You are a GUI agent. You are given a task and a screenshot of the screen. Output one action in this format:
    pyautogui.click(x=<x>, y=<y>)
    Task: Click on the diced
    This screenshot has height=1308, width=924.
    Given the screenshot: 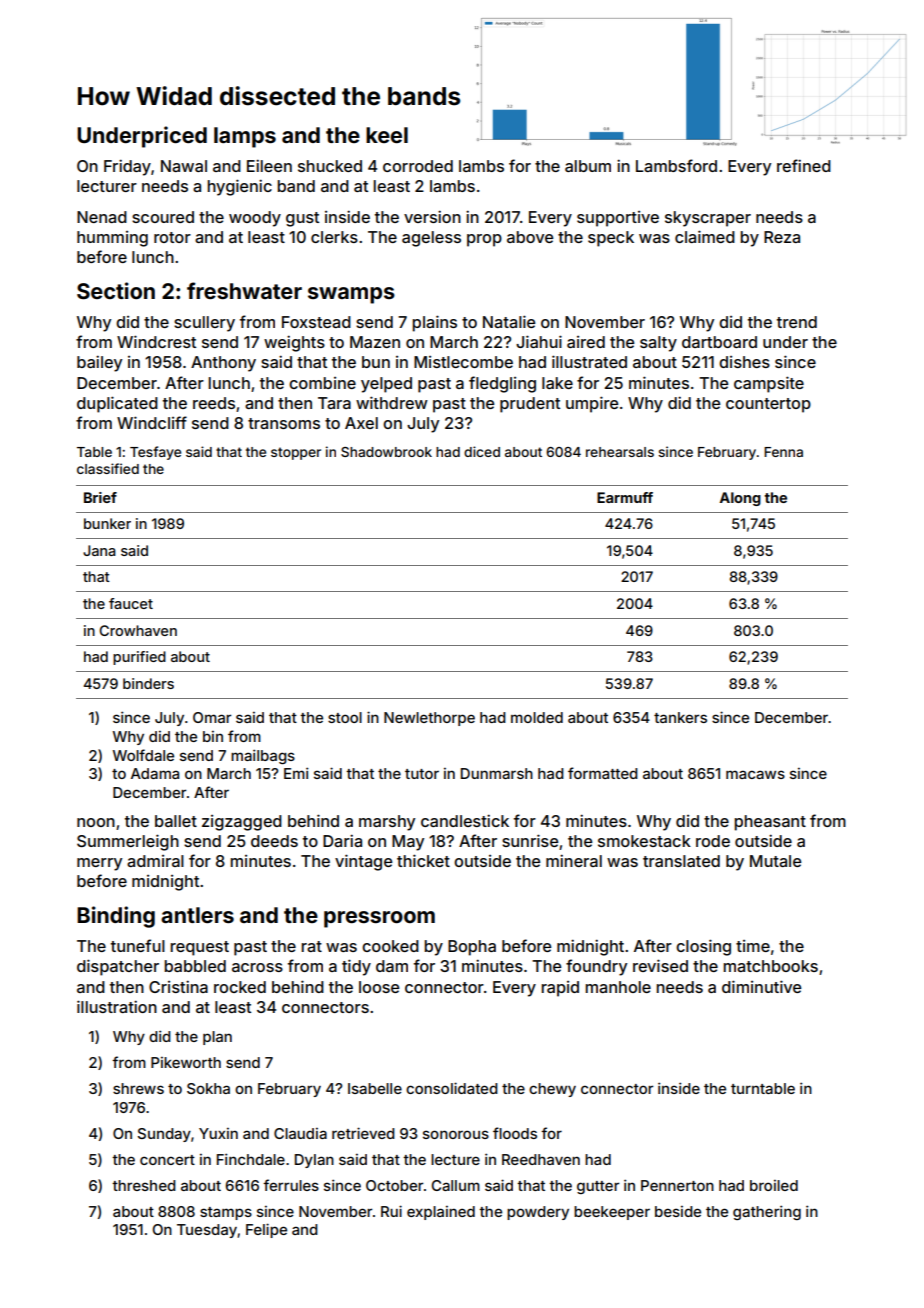 What is the action you would take?
    pyautogui.click(x=482, y=451)
